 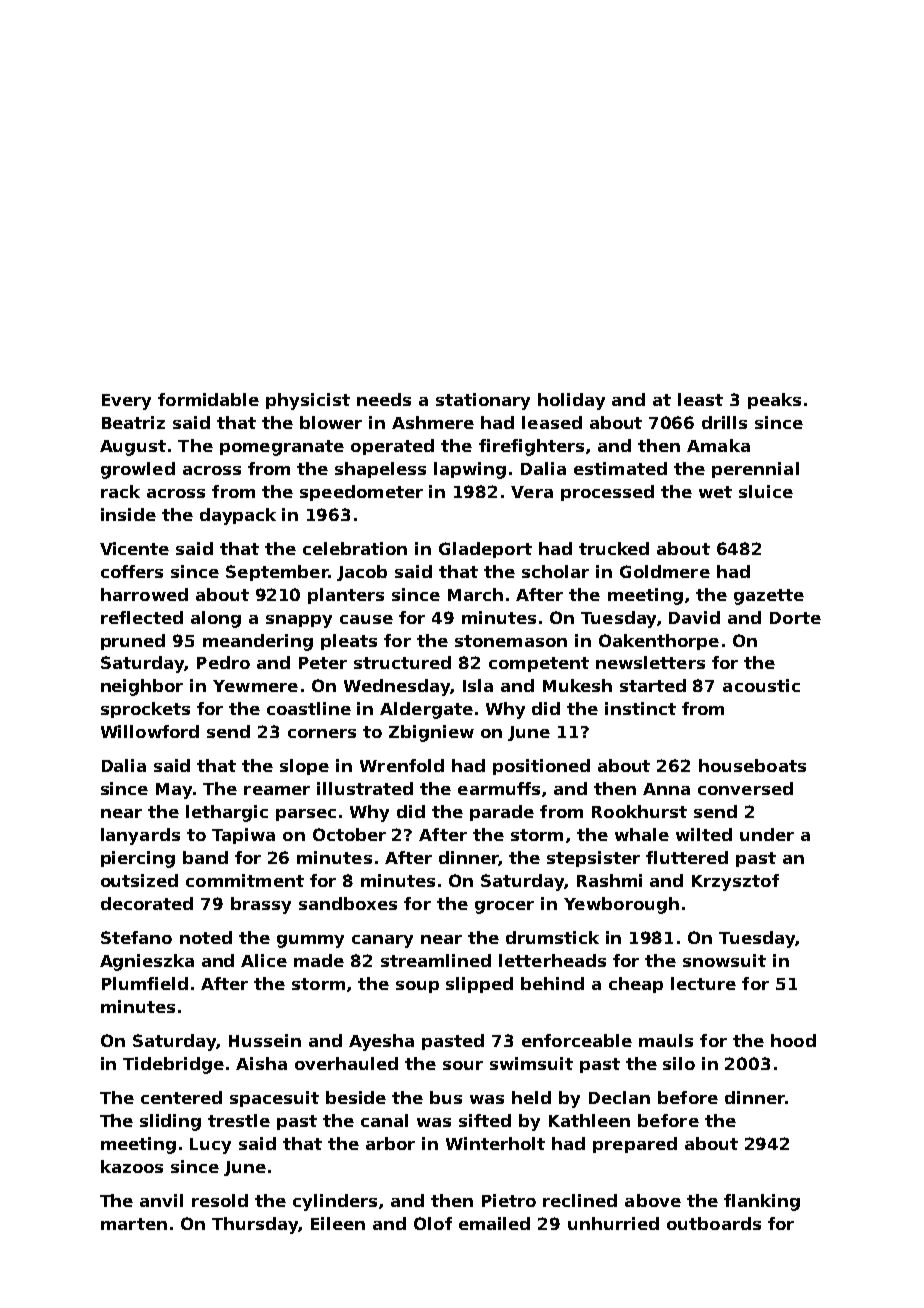 What do you see at coordinates (774, 401) in the page?
I see `peaks` at bounding box center [774, 401].
